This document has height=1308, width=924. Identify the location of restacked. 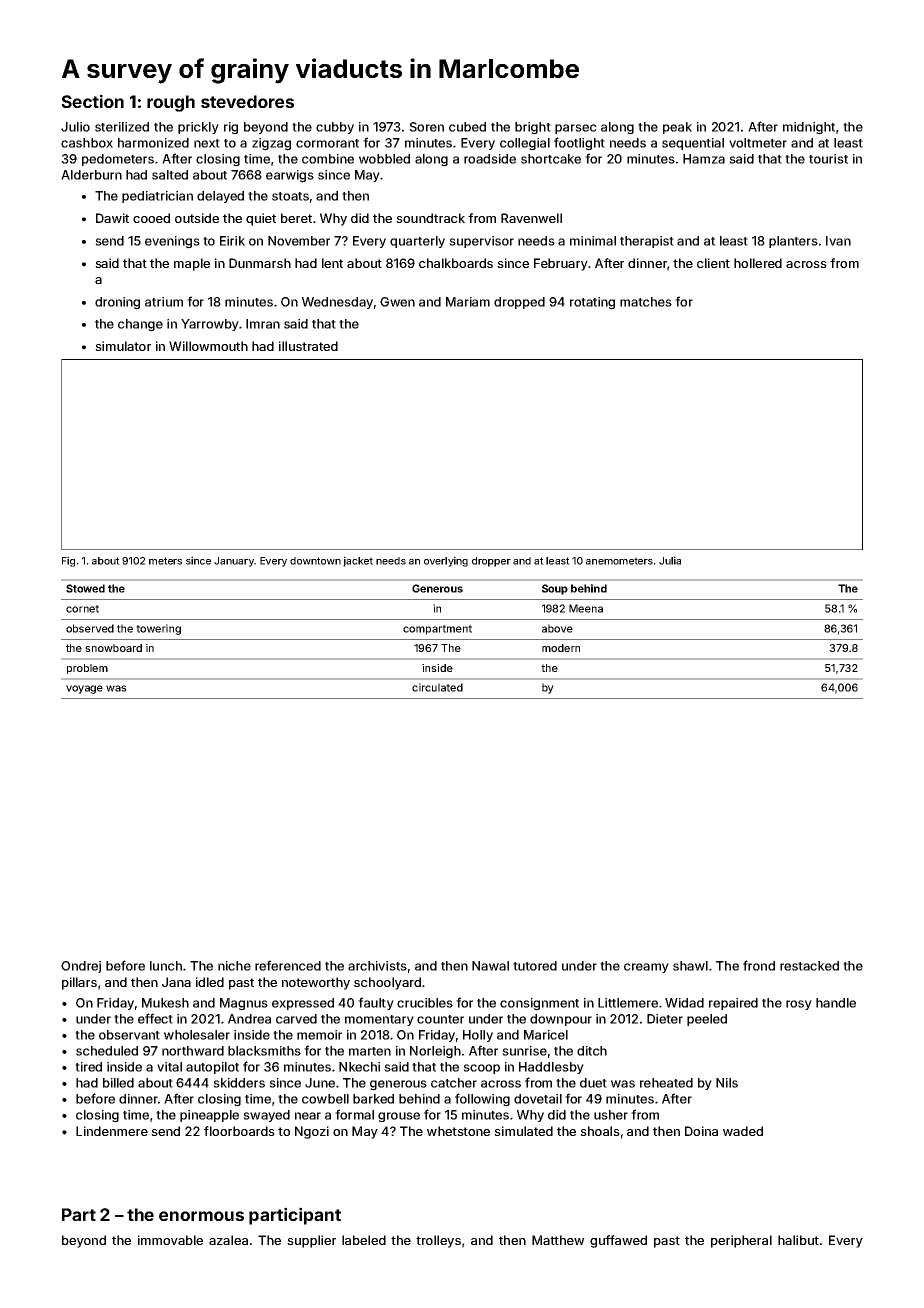
(809, 966).
